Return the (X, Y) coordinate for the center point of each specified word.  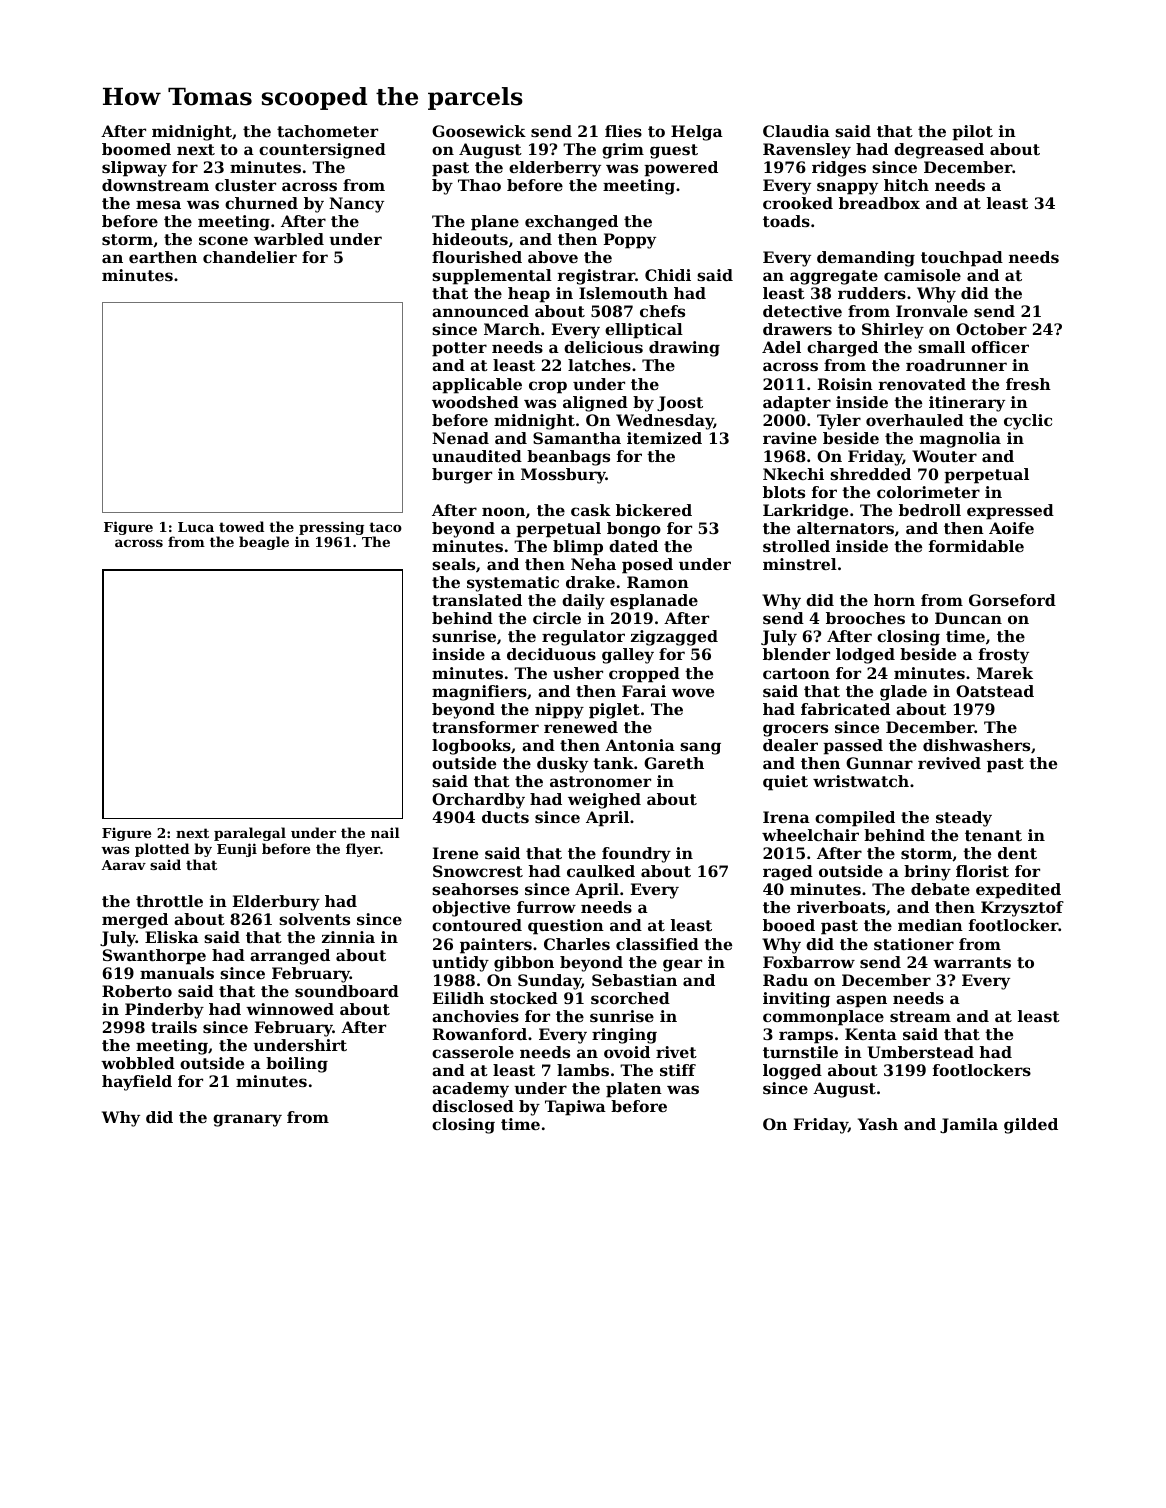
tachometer (327, 131)
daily (583, 602)
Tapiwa (575, 1108)
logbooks (471, 747)
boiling (297, 1065)
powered (681, 169)
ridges (839, 169)
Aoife (1011, 528)
